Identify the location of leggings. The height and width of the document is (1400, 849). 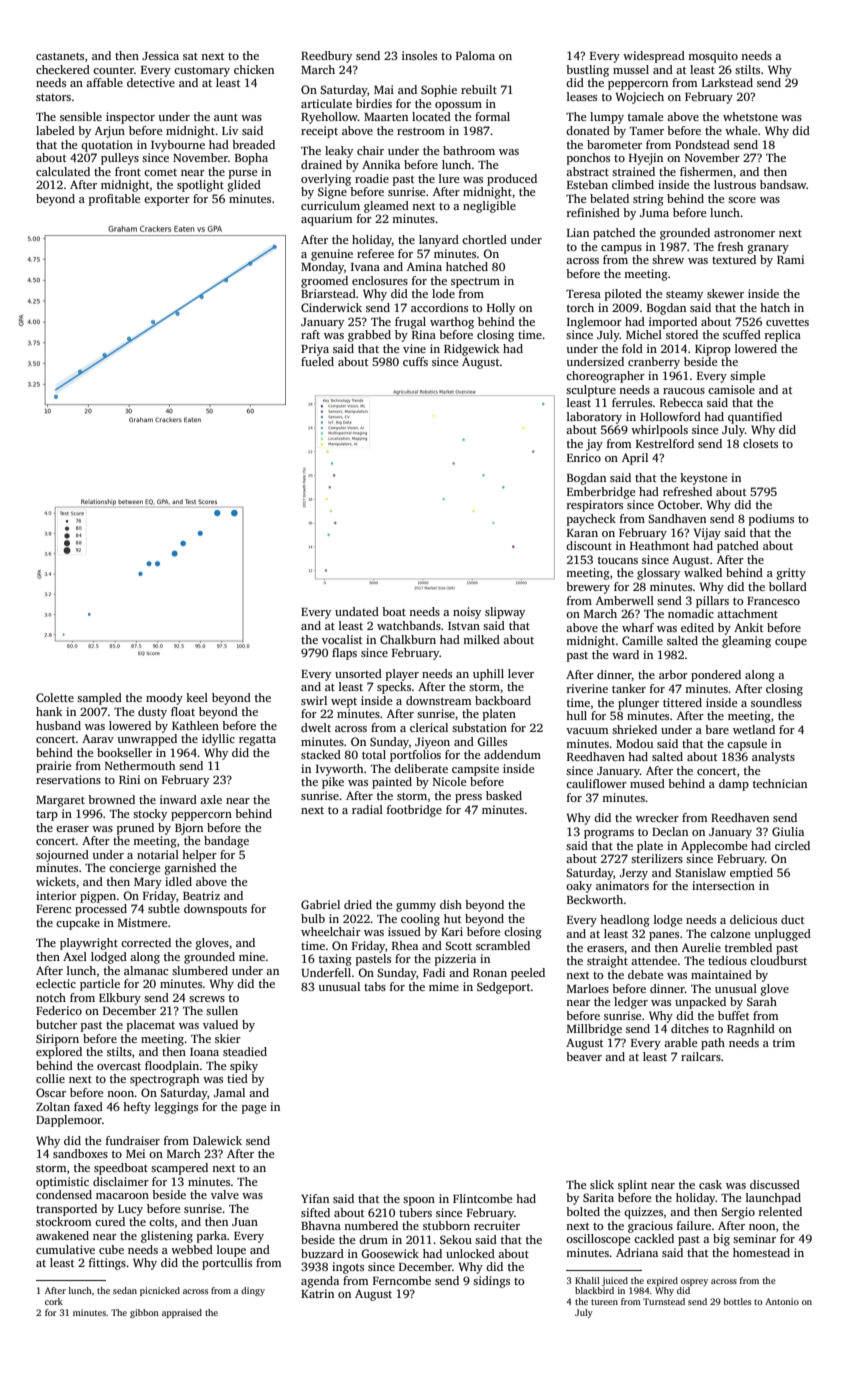
(176, 1108).
